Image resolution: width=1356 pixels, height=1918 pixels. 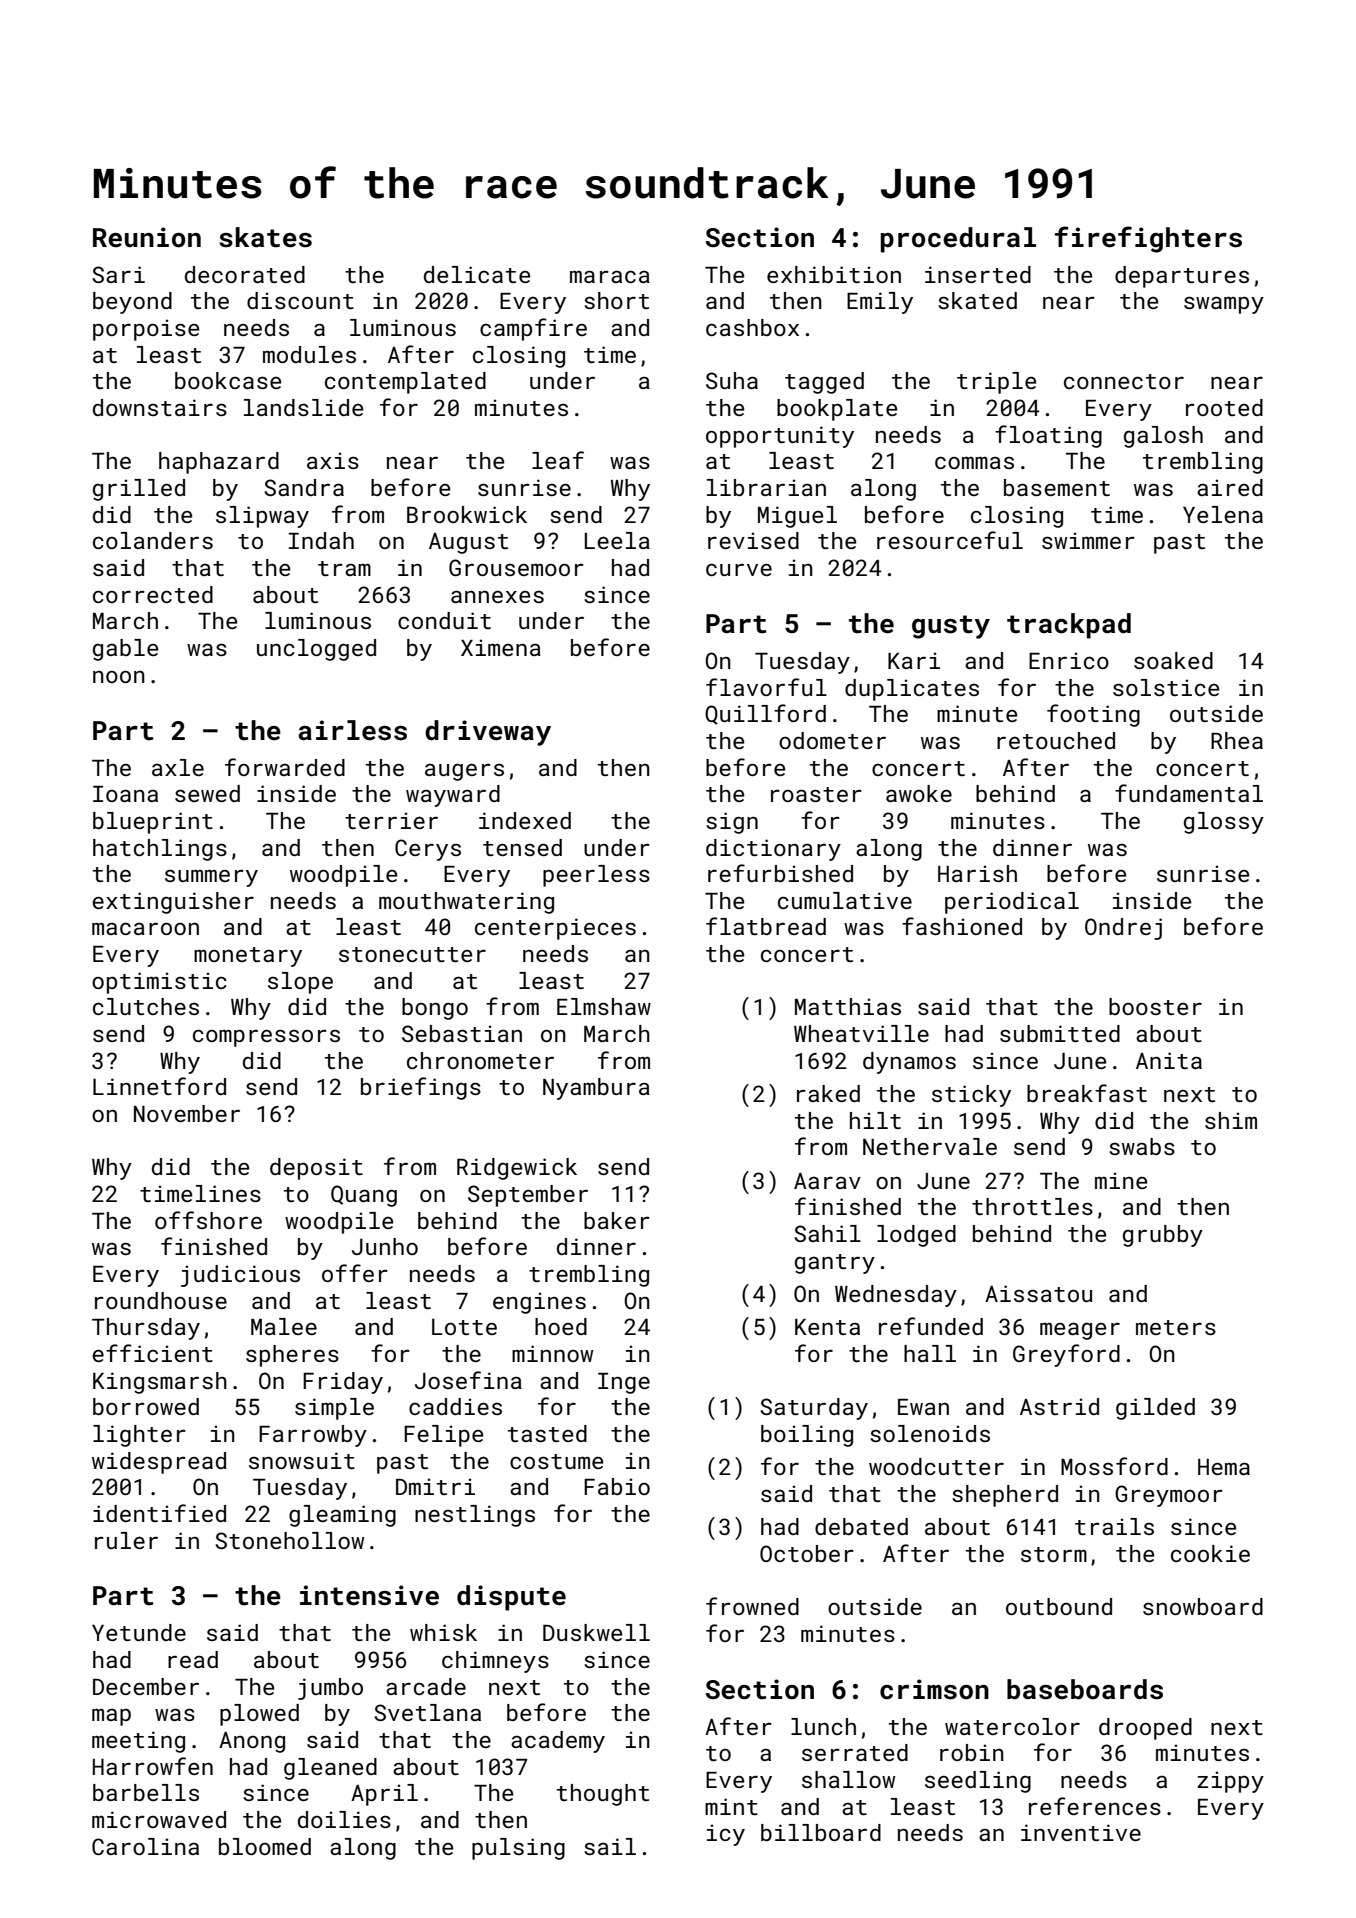 What do you see at coordinates (207, 793) in the screenshot?
I see `sewed` at bounding box center [207, 793].
